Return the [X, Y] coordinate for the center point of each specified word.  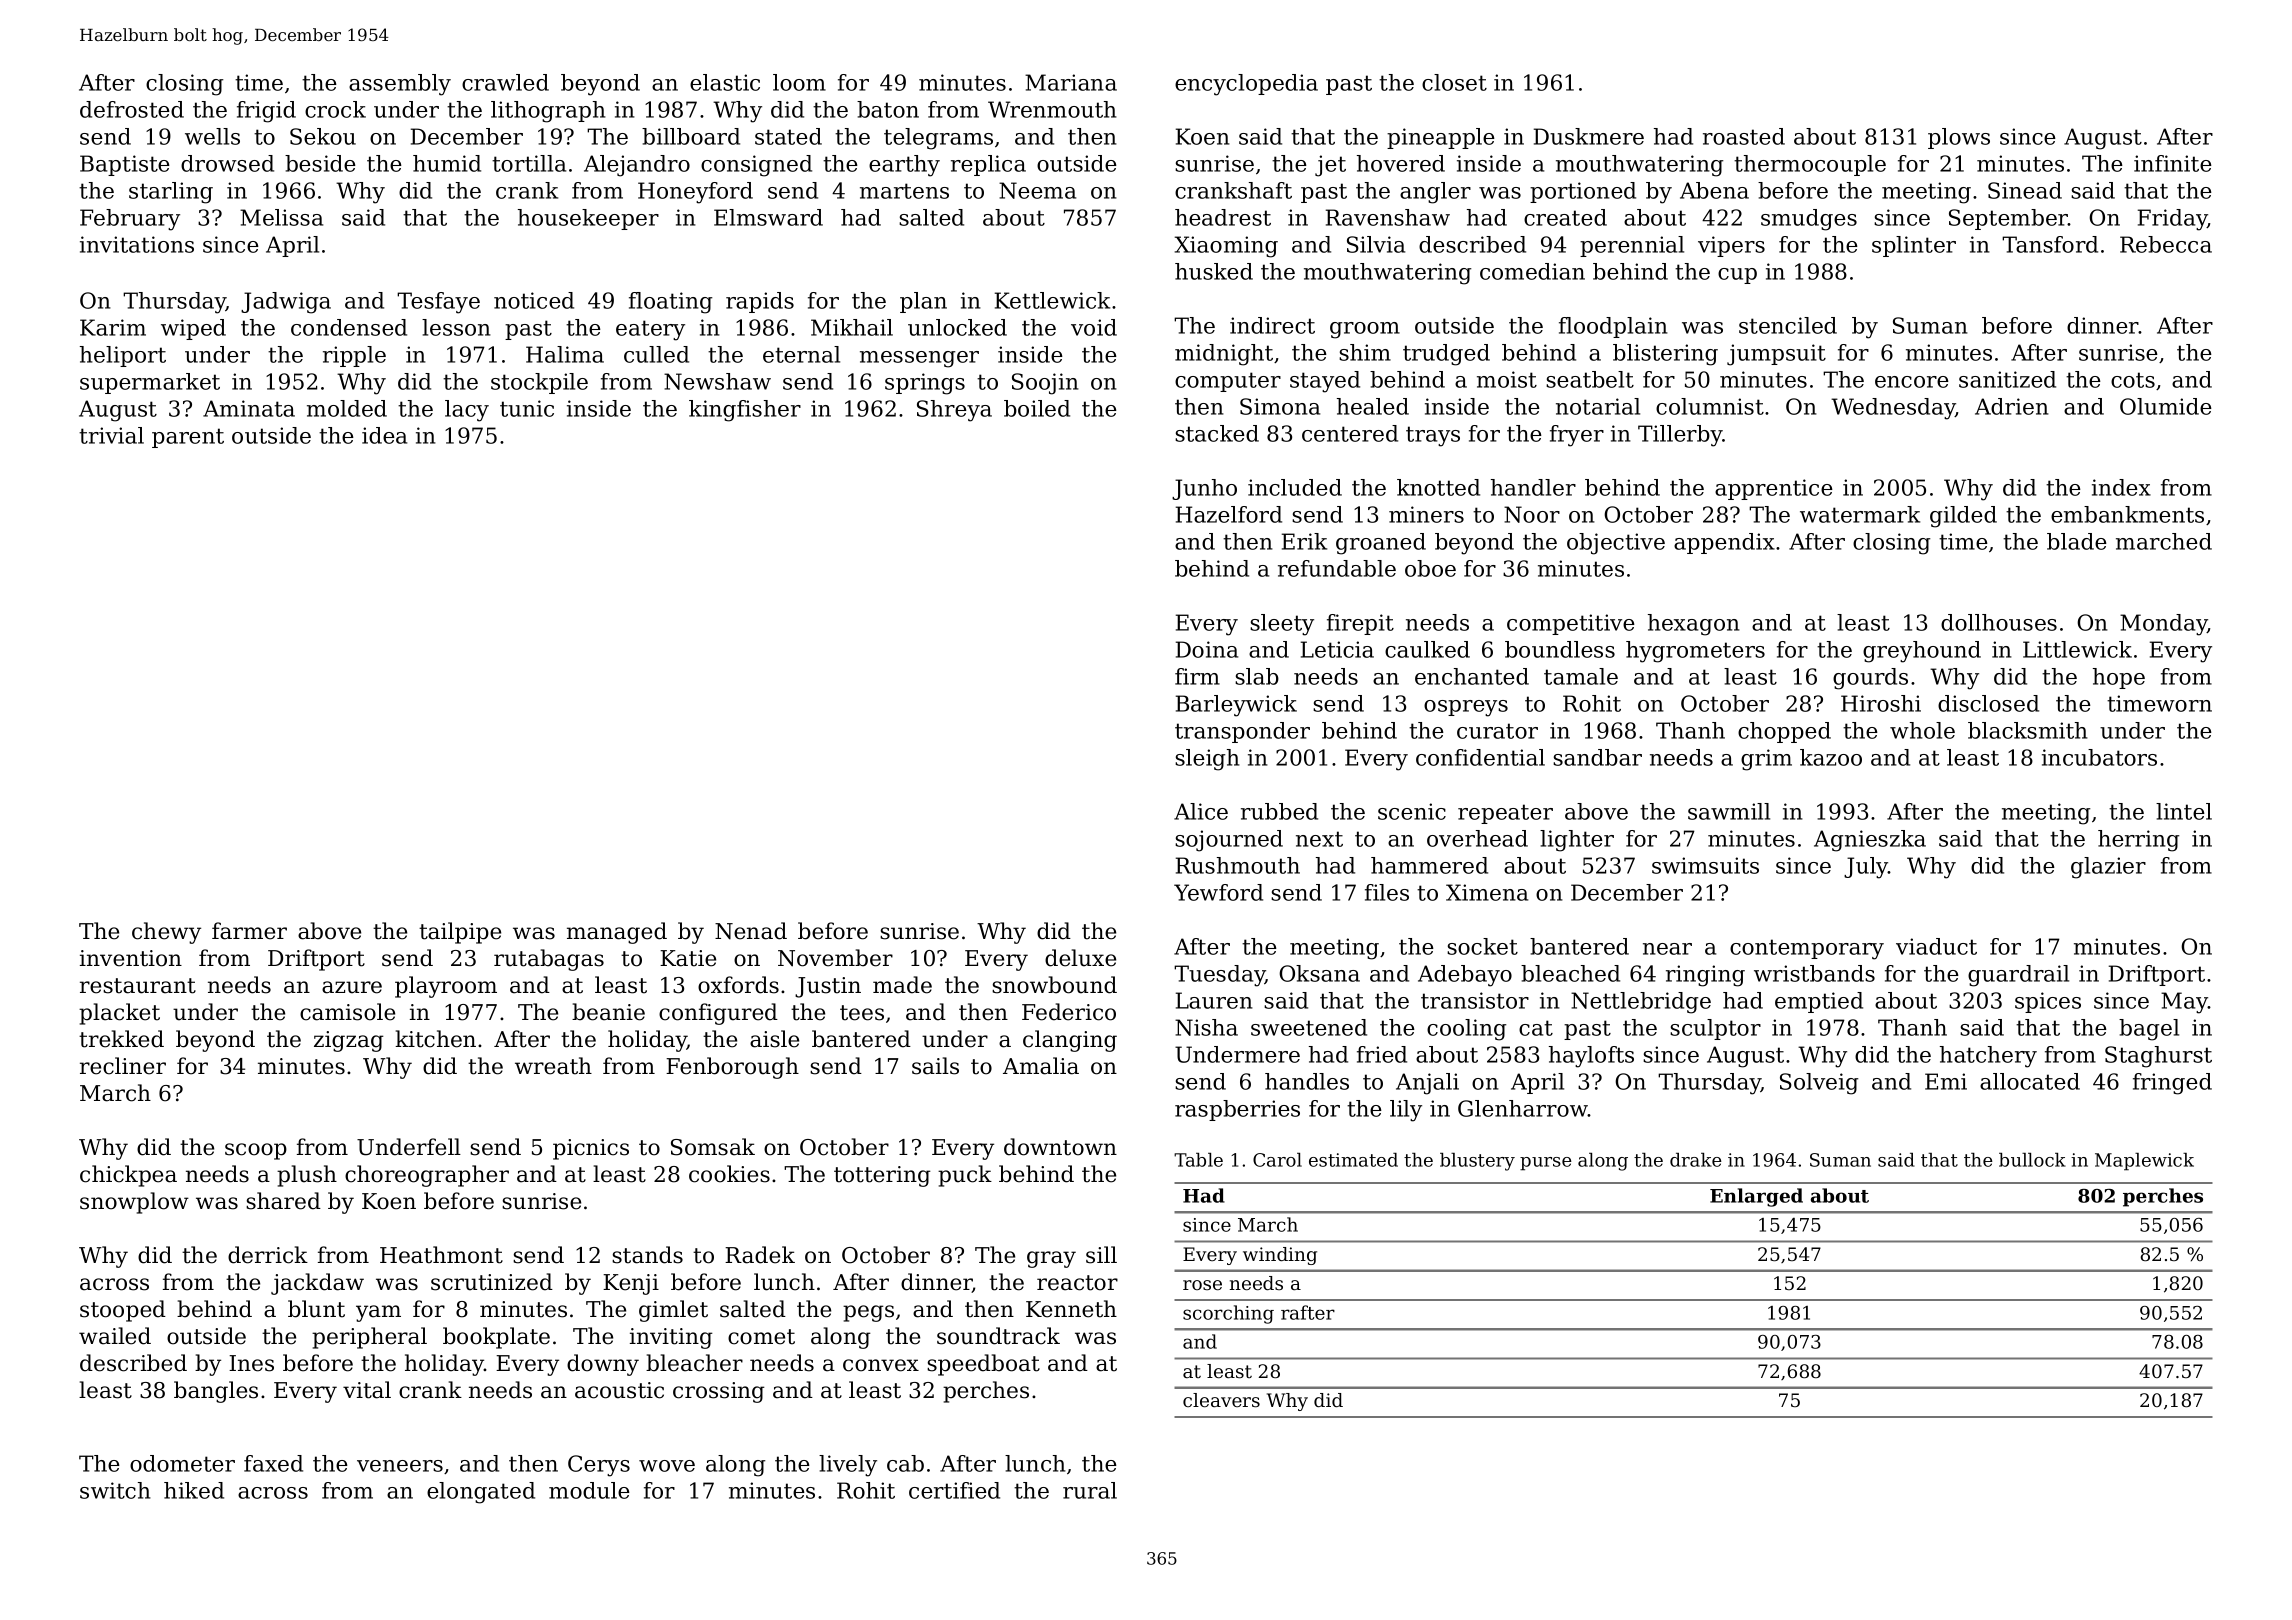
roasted [1744, 136]
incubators [2099, 757]
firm [1197, 676]
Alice [1201, 811]
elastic [725, 82]
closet [1454, 82]
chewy [166, 933]
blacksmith [2028, 730]
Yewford [1218, 892]
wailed [115, 1336]
